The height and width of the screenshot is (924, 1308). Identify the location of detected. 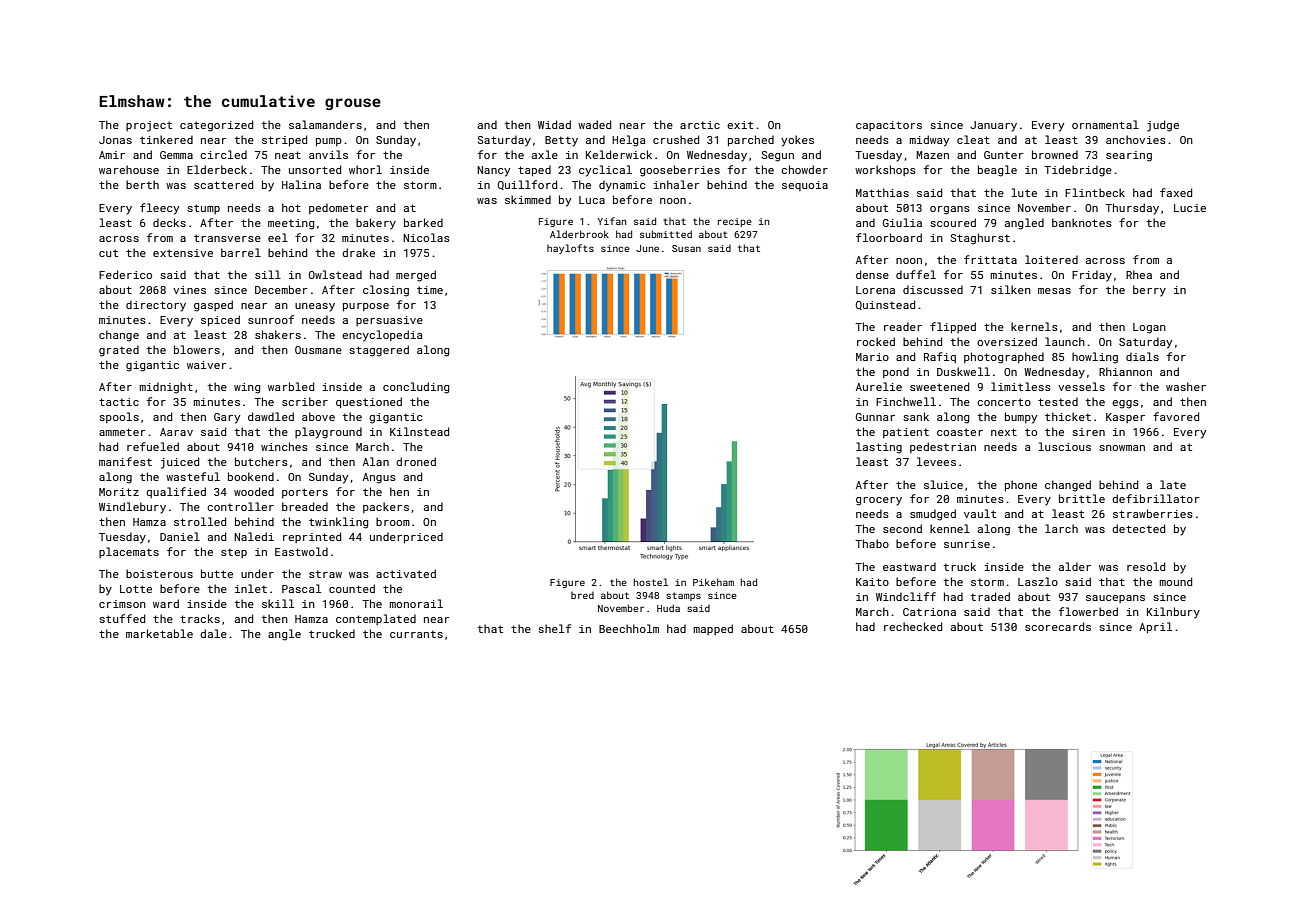
(1138, 528).
